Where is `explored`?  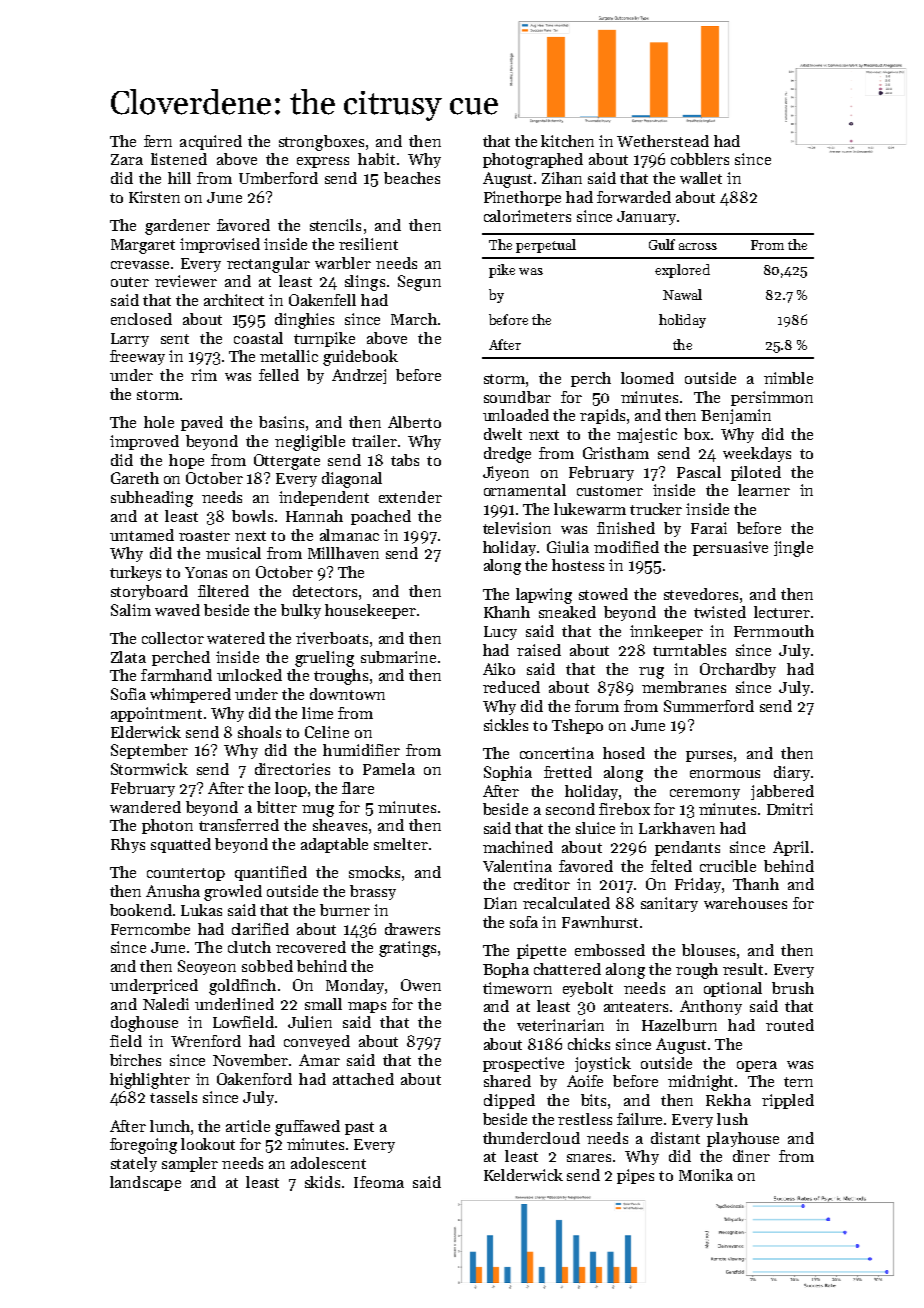
explored is located at coordinates (682, 271).
